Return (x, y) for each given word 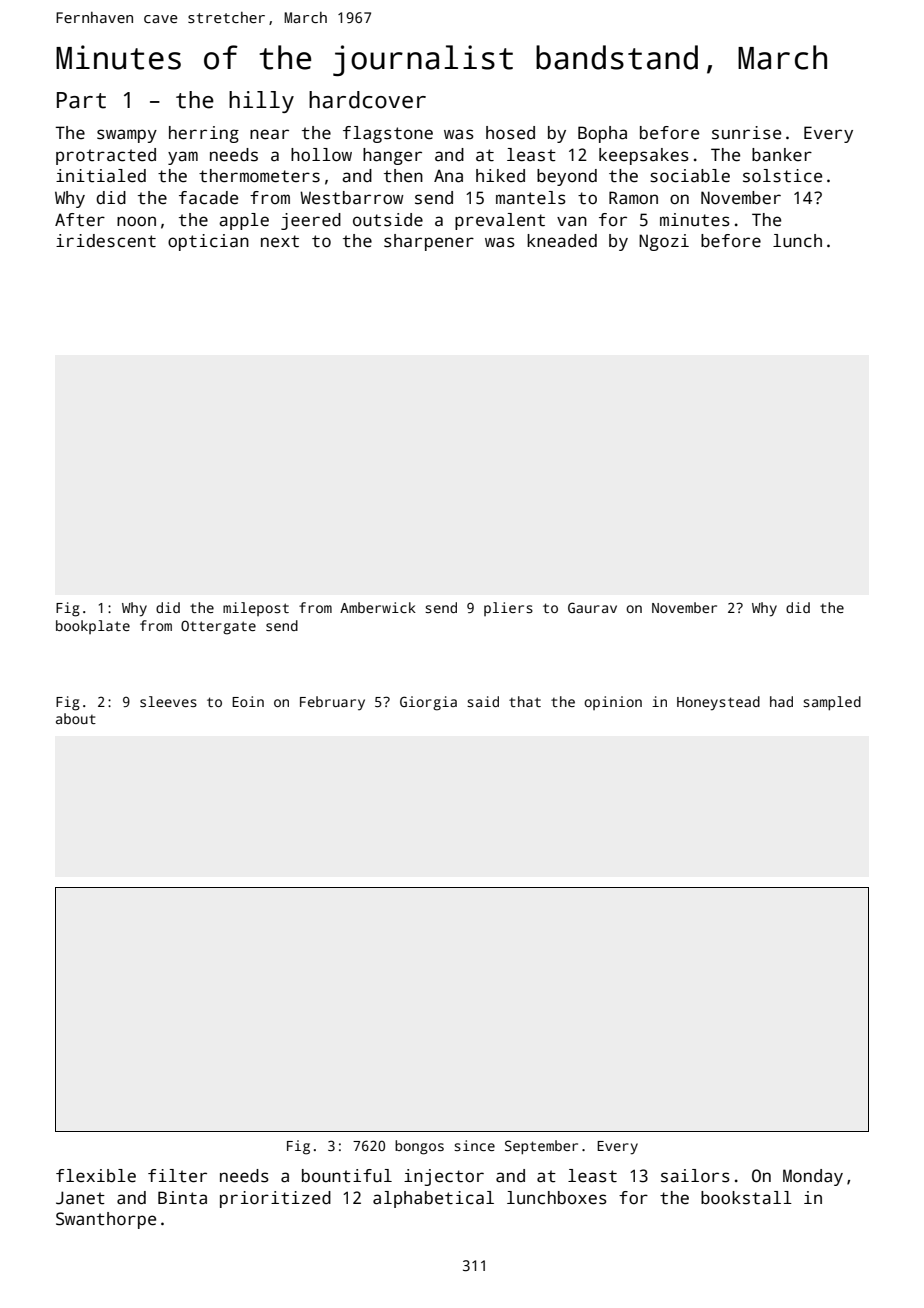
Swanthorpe (106, 1220)
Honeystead (718, 703)
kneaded (562, 241)
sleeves (168, 701)
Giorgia (428, 703)
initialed (101, 176)
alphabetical (433, 1199)
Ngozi (664, 242)
